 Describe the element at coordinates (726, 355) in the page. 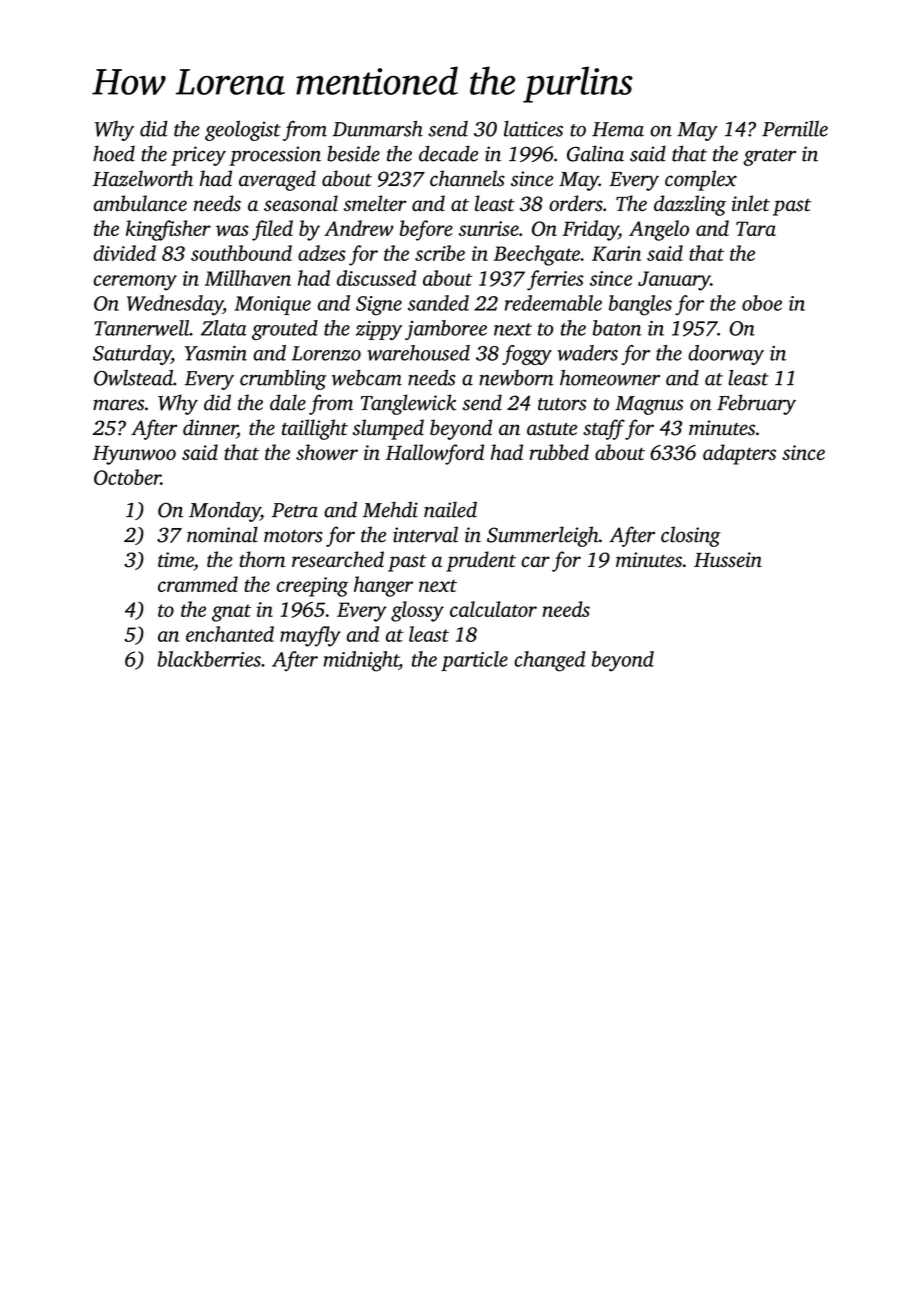

I see `doorway` at that location.
